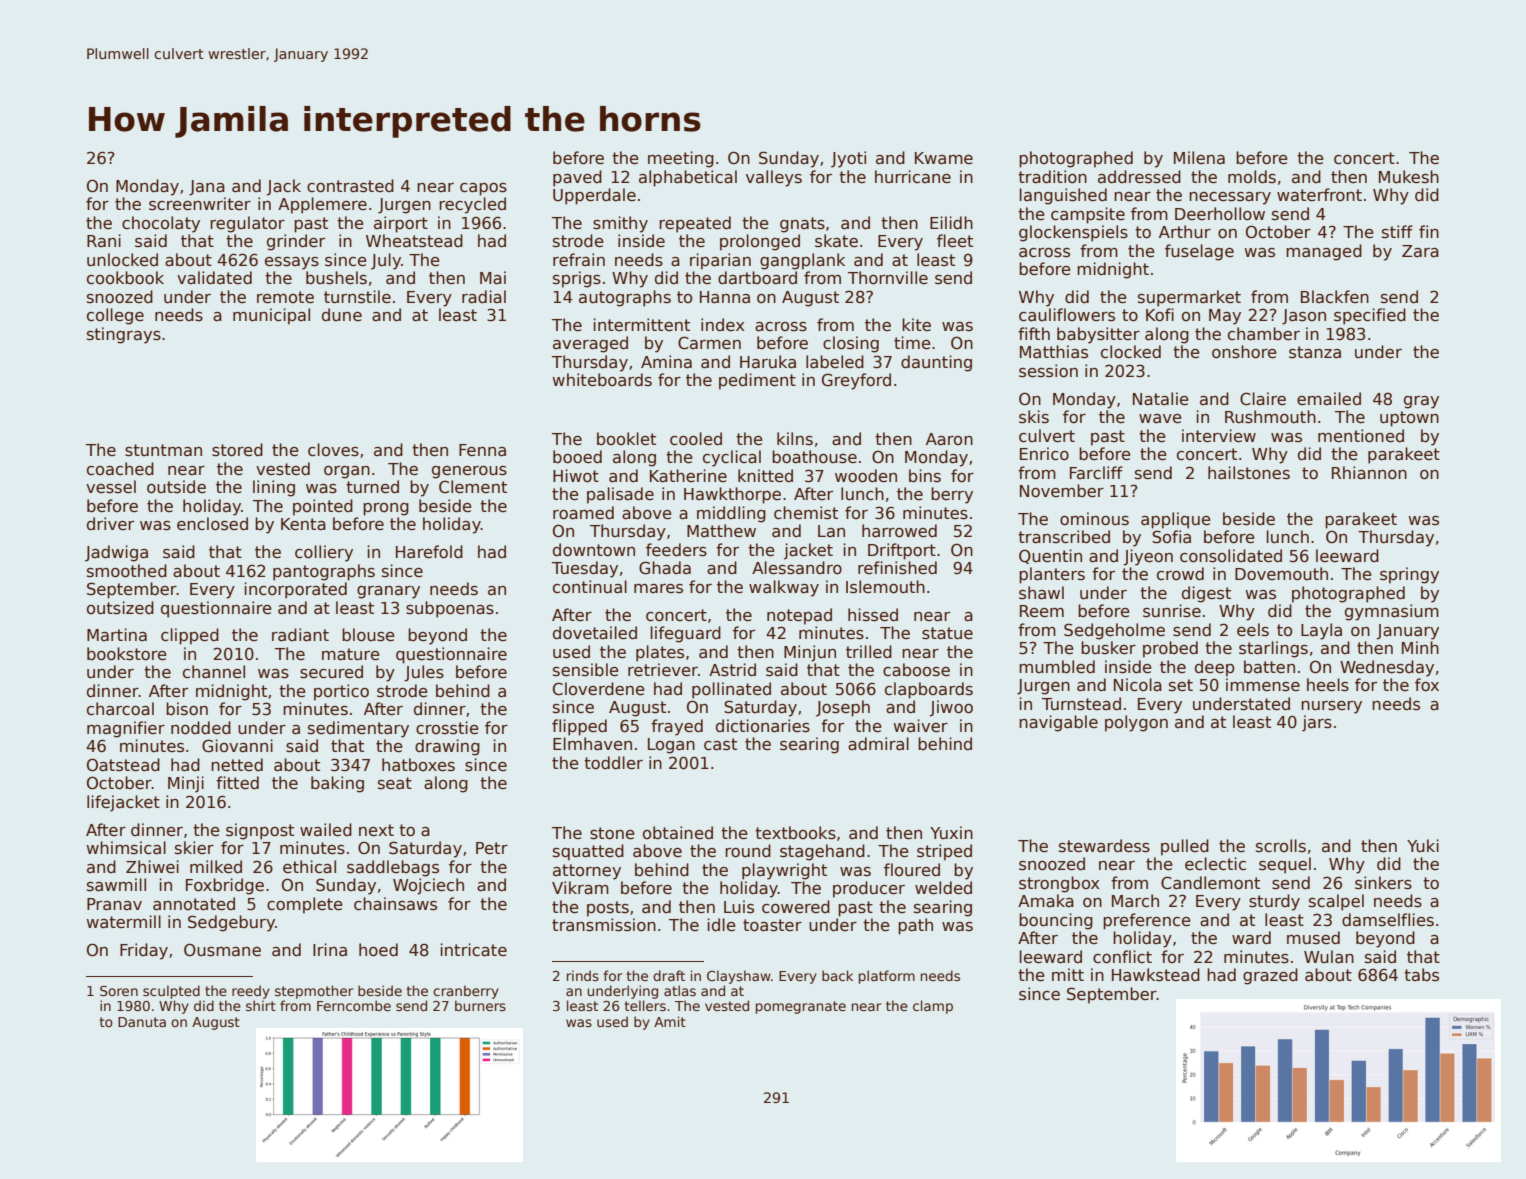  What do you see at coordinates (1409, 176) in the document?
I see `Mukesh` at bounding box center [1409, 176].
